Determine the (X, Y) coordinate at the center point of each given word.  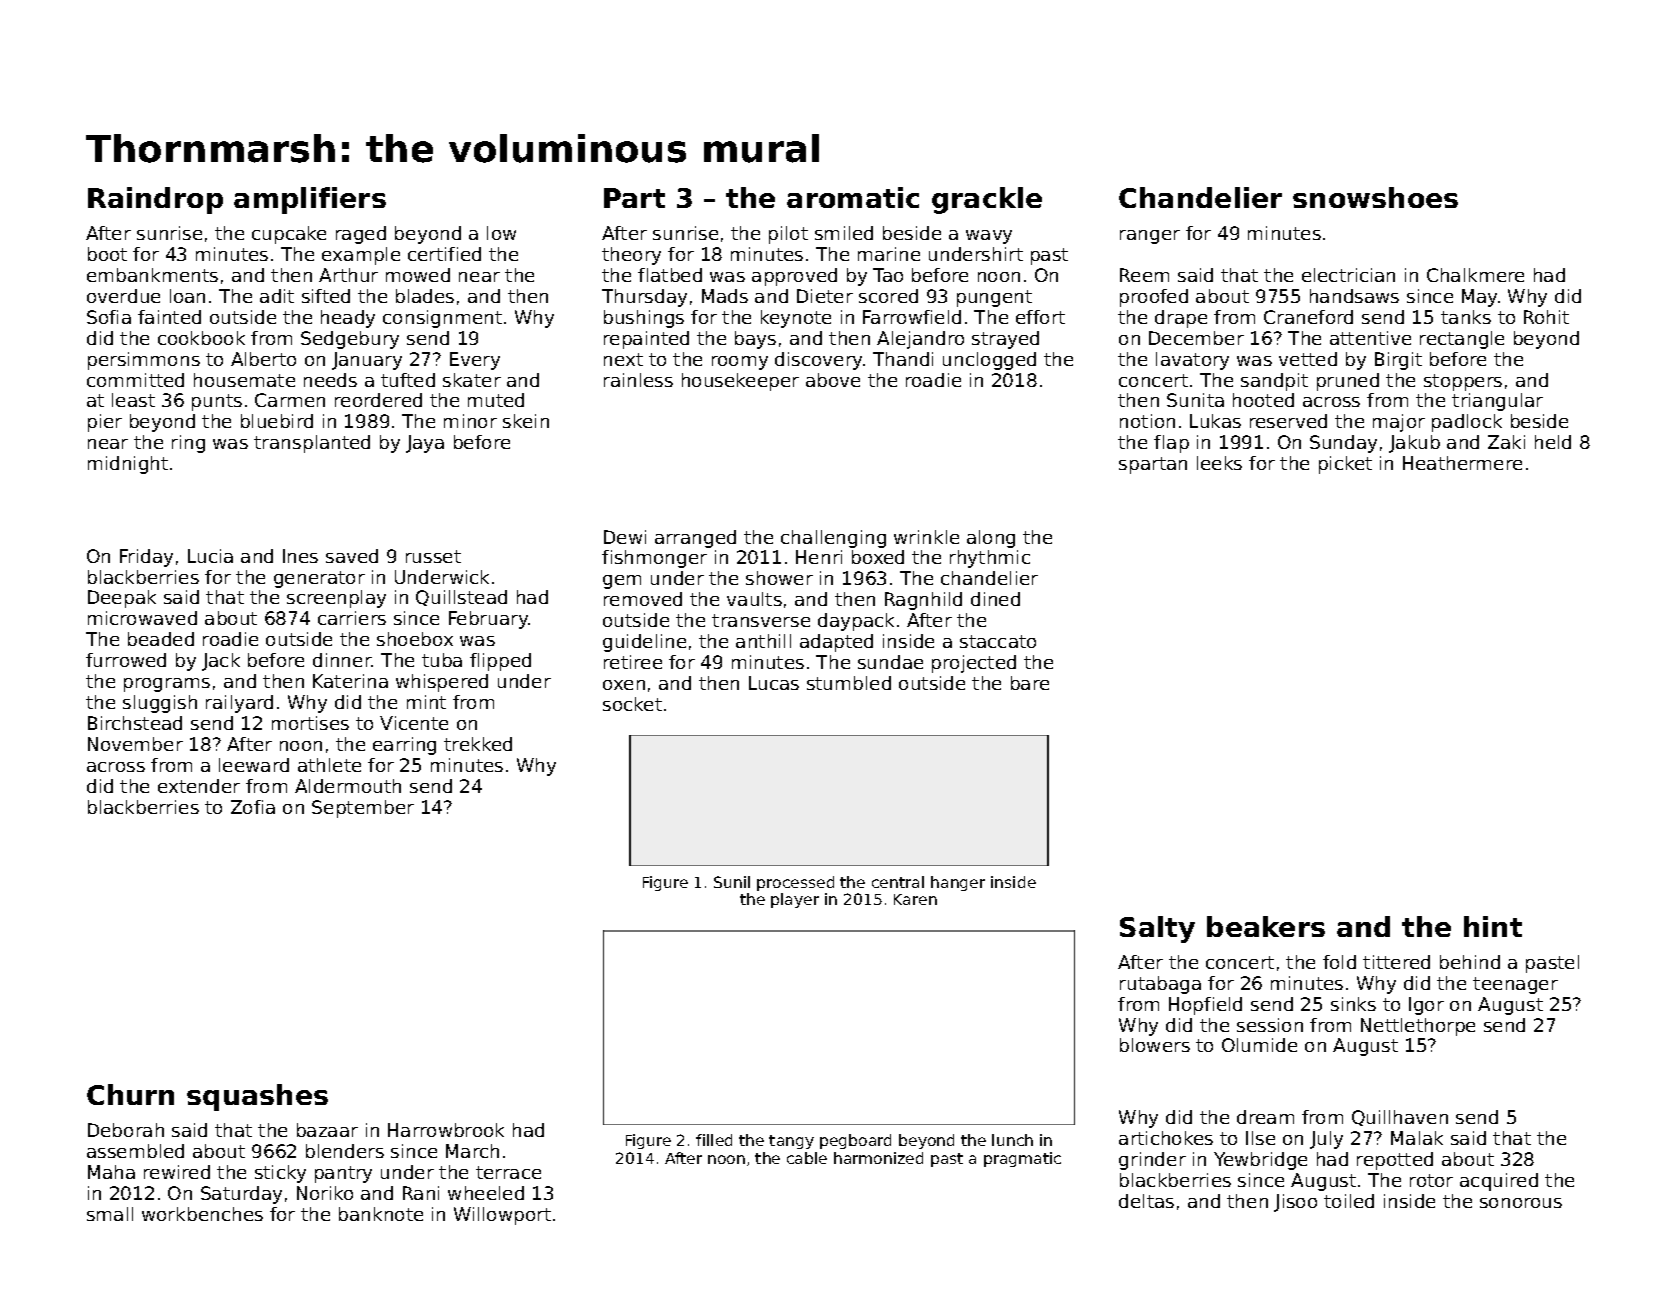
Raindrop (155, 200)
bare (1030, 683)
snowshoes (1375, 197)
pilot (788, 235)
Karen (915, 899)
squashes (257, 1097)
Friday (146, 558)
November (135, 744)
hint (1493, 926)
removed (643, 599)
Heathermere (1462, 463)
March (472, 1151)
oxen (624, 685)
